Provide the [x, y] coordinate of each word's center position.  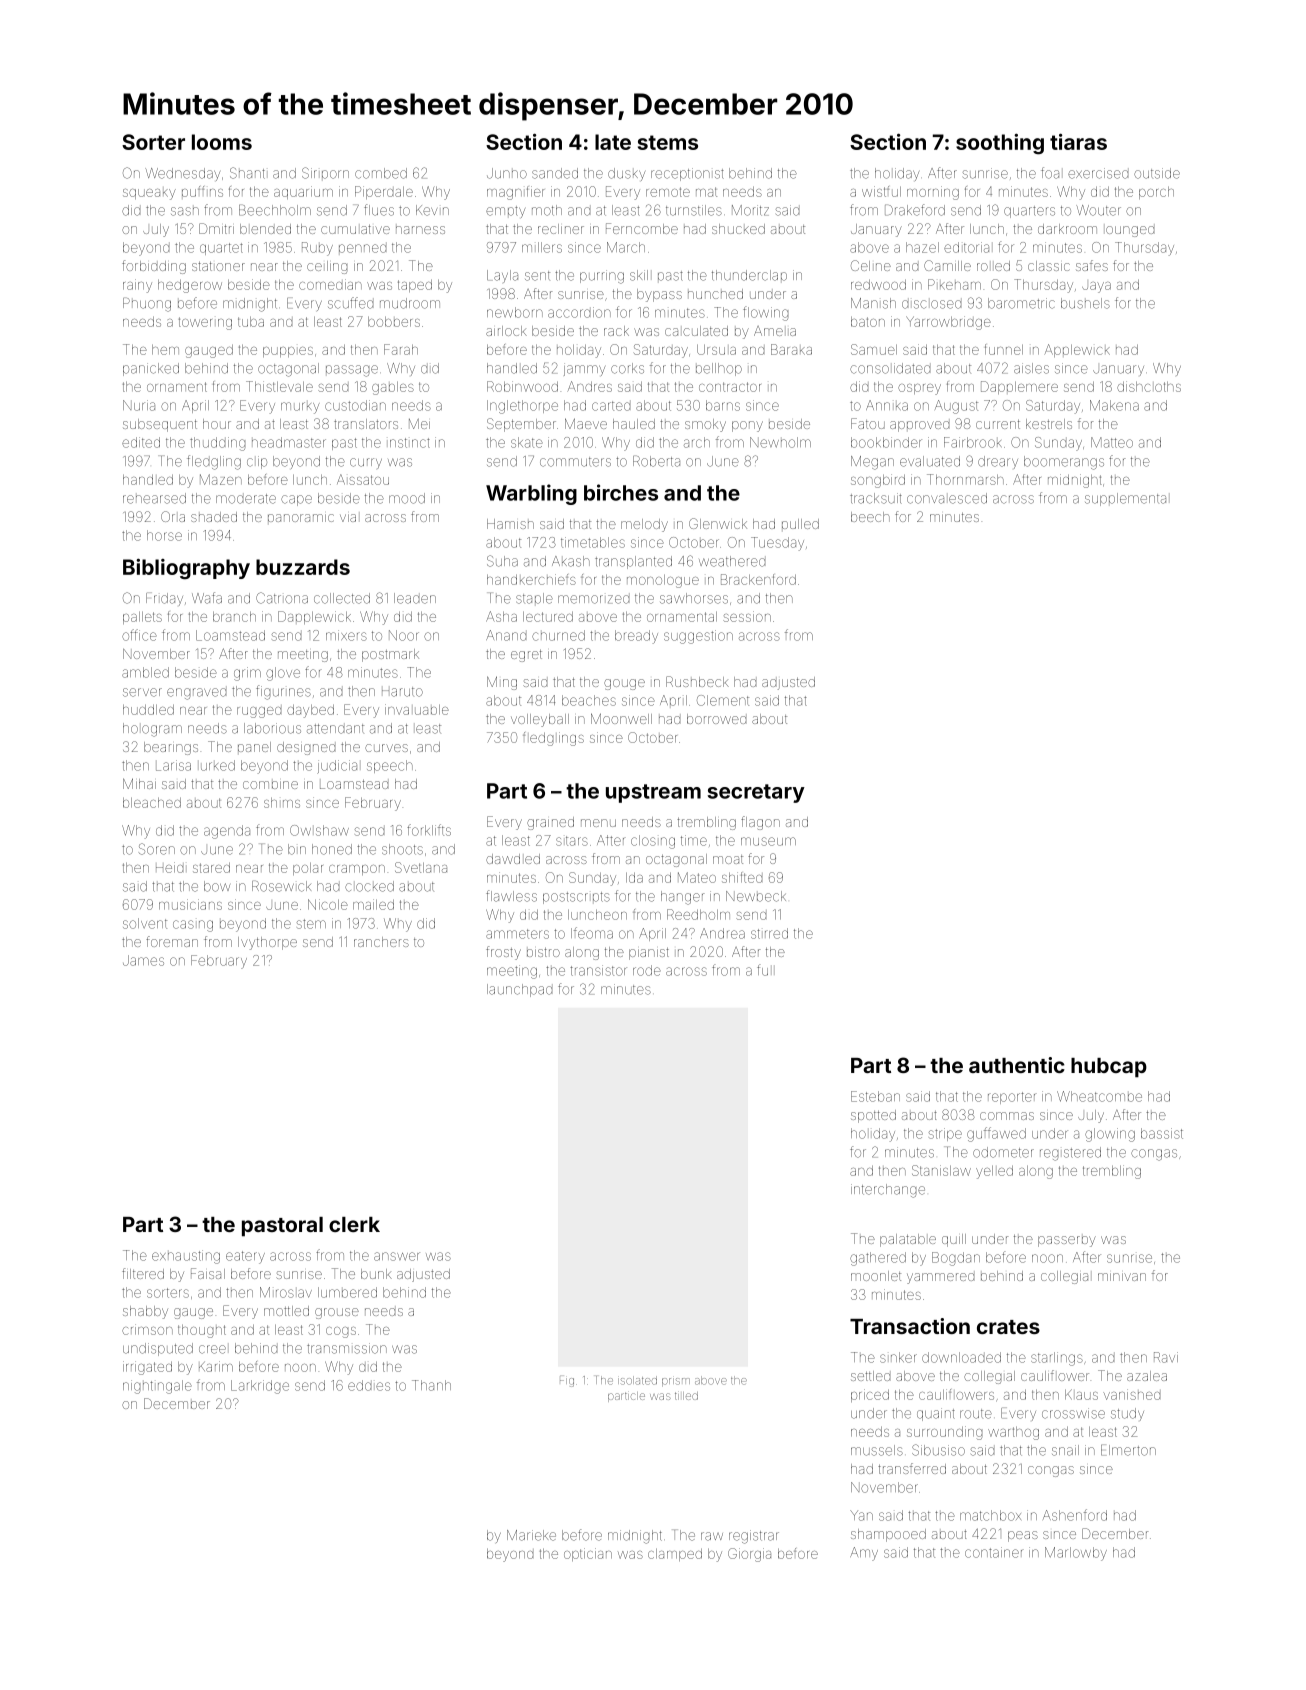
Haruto [402, 692]
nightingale [157, 1387]
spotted [873, 1116]
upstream [653, 793]
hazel [922, 247]
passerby [1067, 1241]
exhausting [186, 1257]
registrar [754, 1537]
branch [234, 617]
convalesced [947, 498]
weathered [732, 561]
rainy [137, 286]
